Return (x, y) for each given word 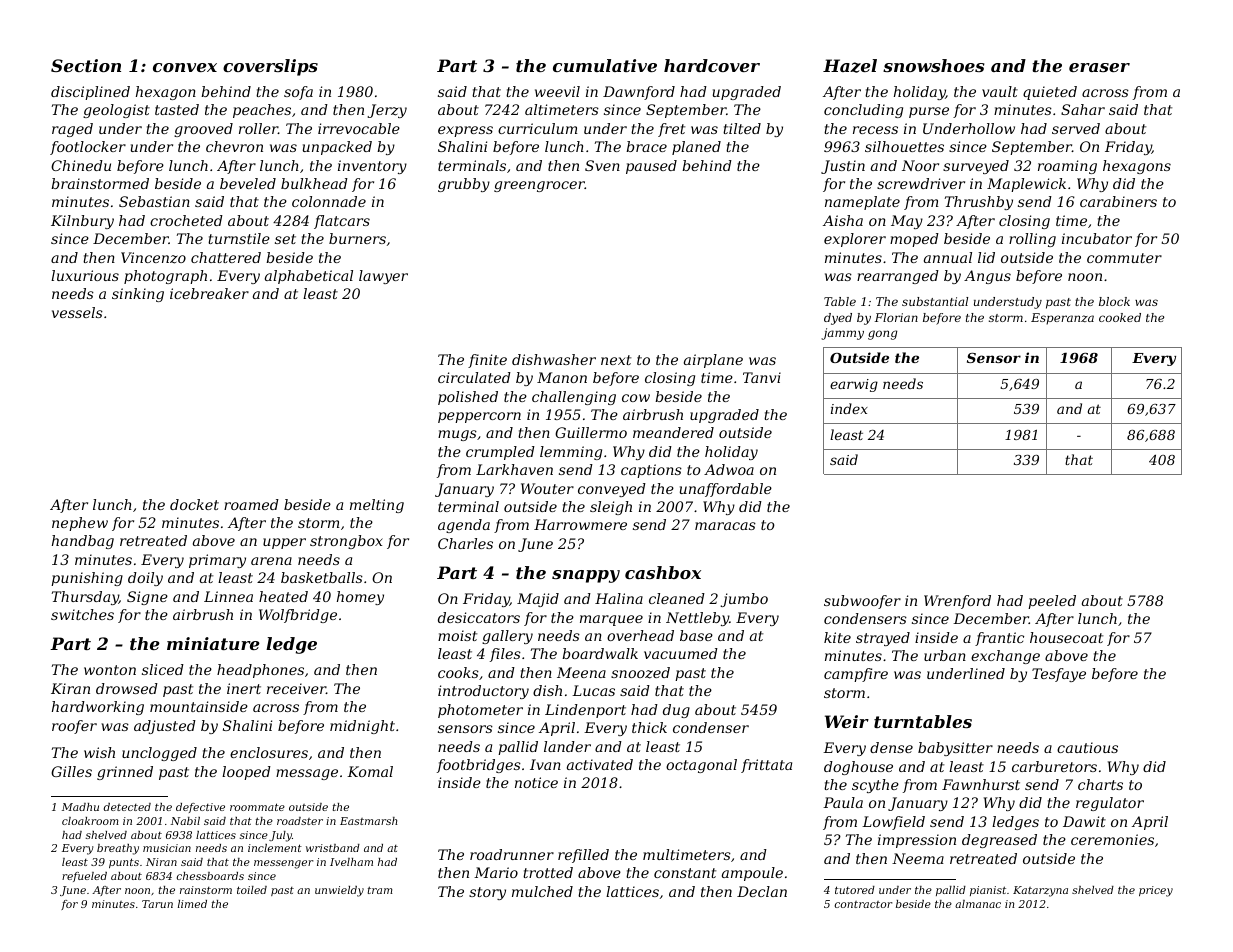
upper (284, 543)
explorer (855, 240)
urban (945, 655)
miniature (213, 643)
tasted (177, 109)
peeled (1052, 602)
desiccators (479, 617)
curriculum (538, 128)
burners (357, 238)
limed (192, 904)
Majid (538, 600)
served (1076, 128)
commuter (1124, 258)
